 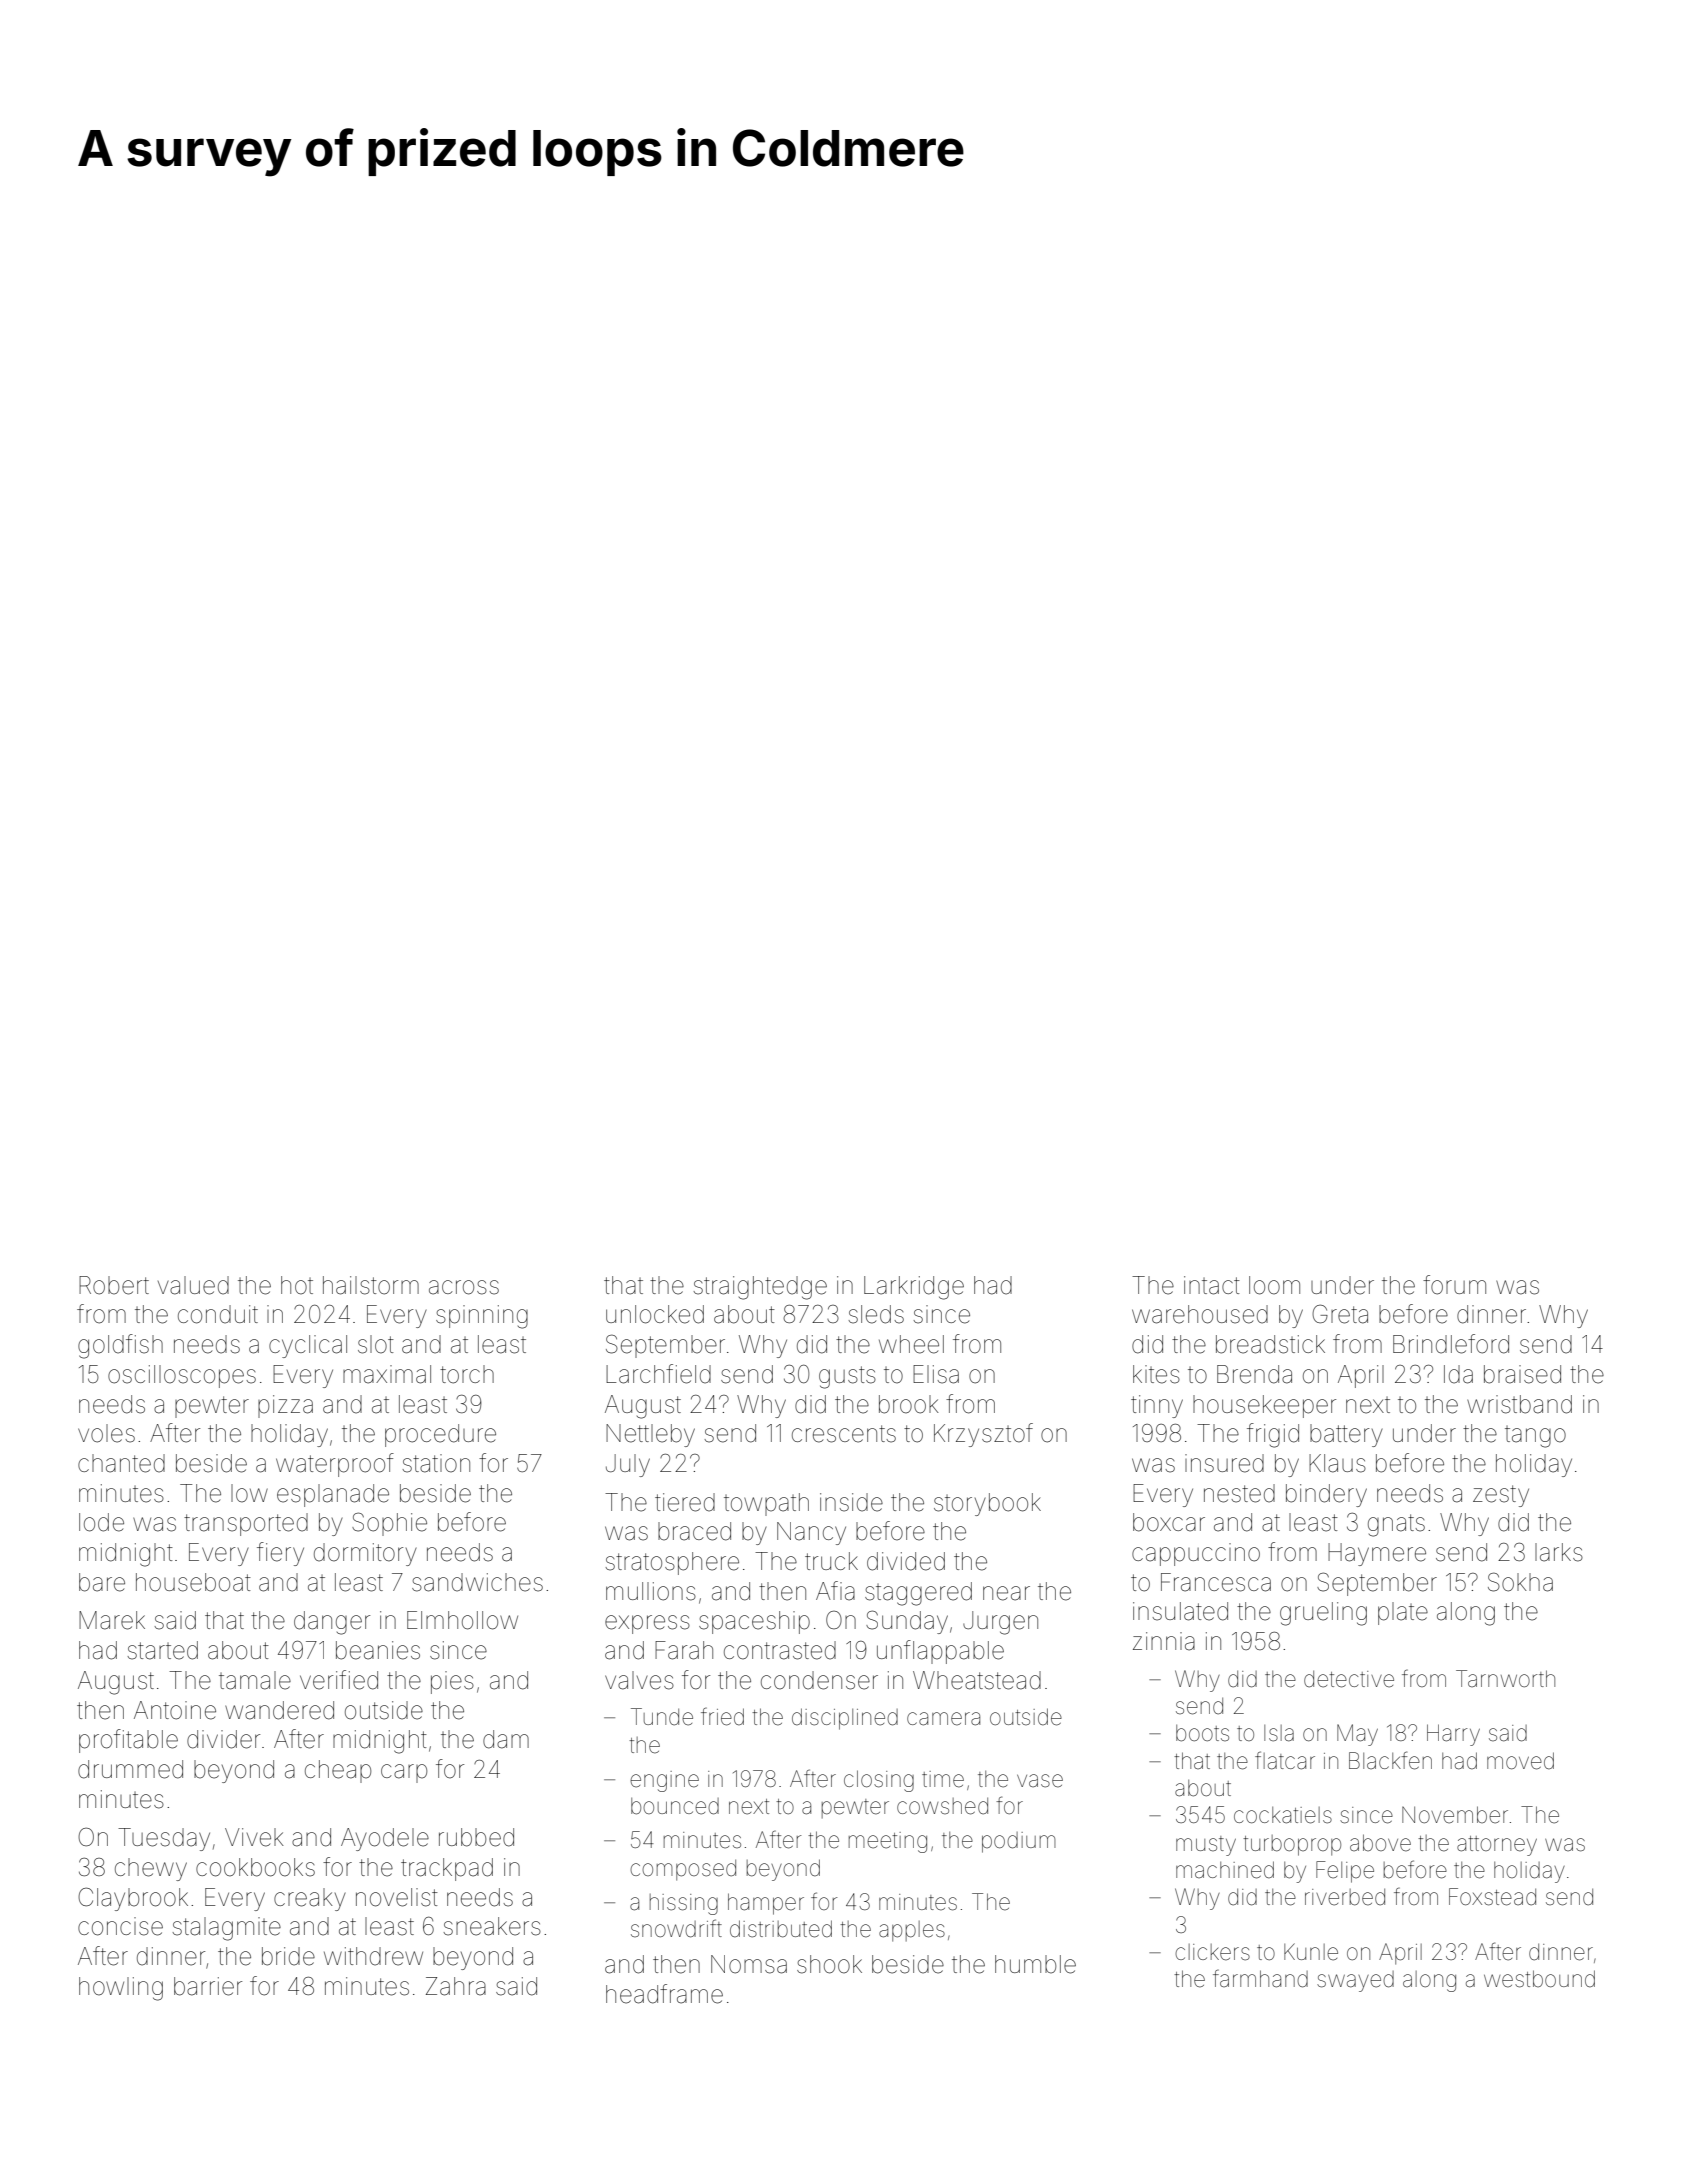 What do you see at coordinates (1285, 1760) in the screenshot?
I see `flatcar` at bounding box center [1285, 1760].
